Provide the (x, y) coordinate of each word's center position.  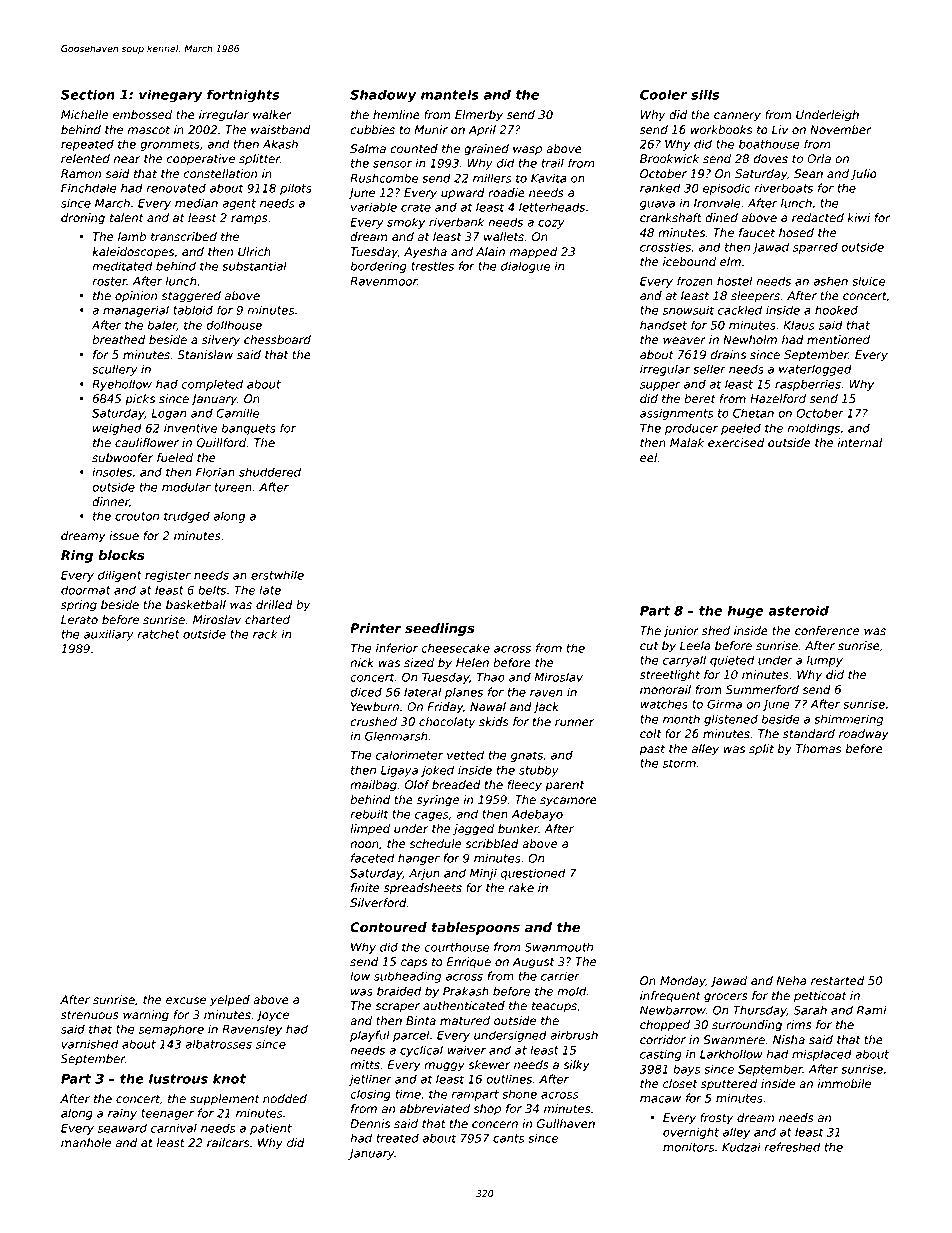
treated (397, 1138)
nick (362, 662)
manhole (86, 1143)
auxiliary (109, 635)
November (841, 130)
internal (860, 443)
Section (88, 94)
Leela (695, 646)
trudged (187, 517)
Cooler (663, 94)
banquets (249, 429)
